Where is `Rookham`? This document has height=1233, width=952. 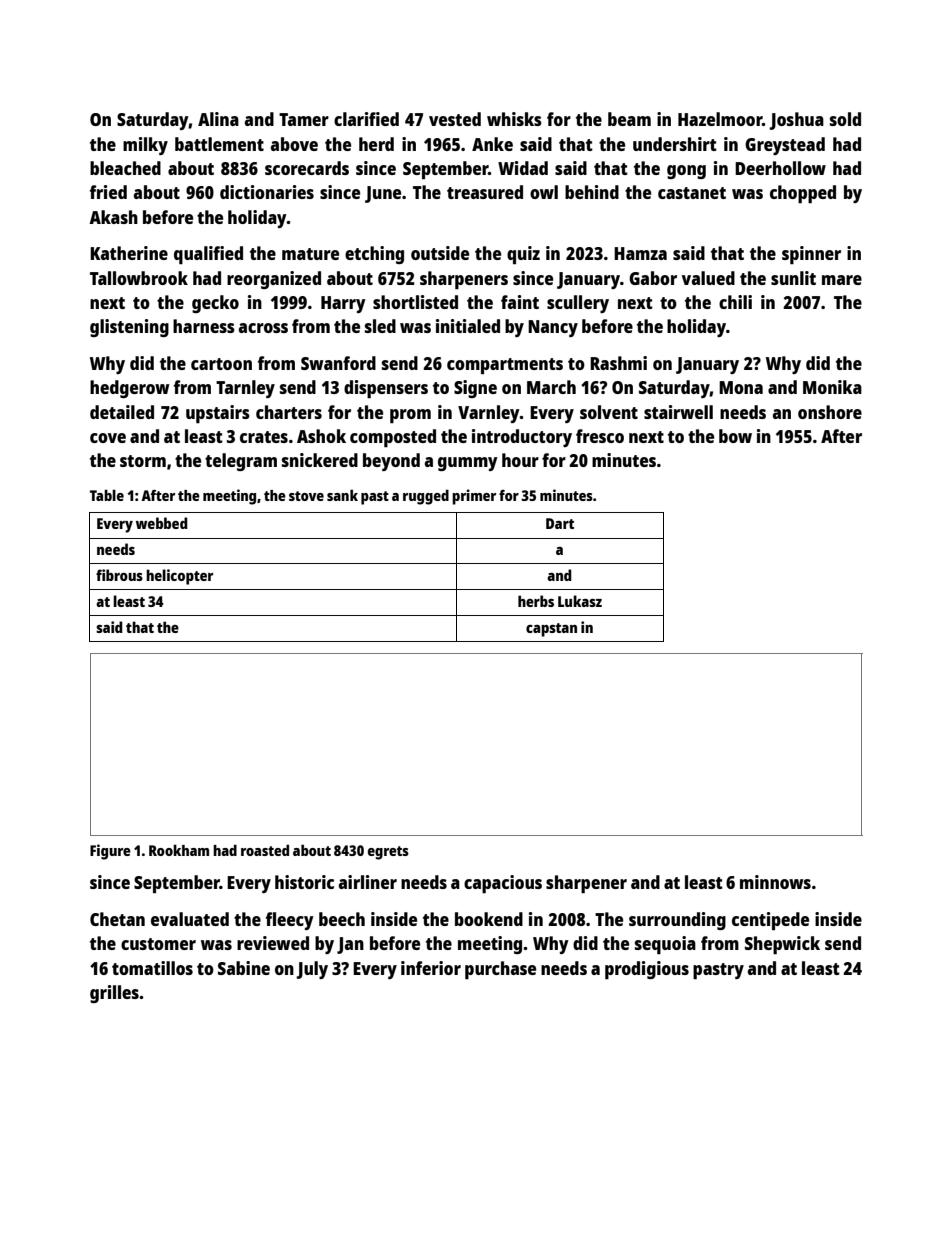 Rookham is located at coordinates (179, 850).
